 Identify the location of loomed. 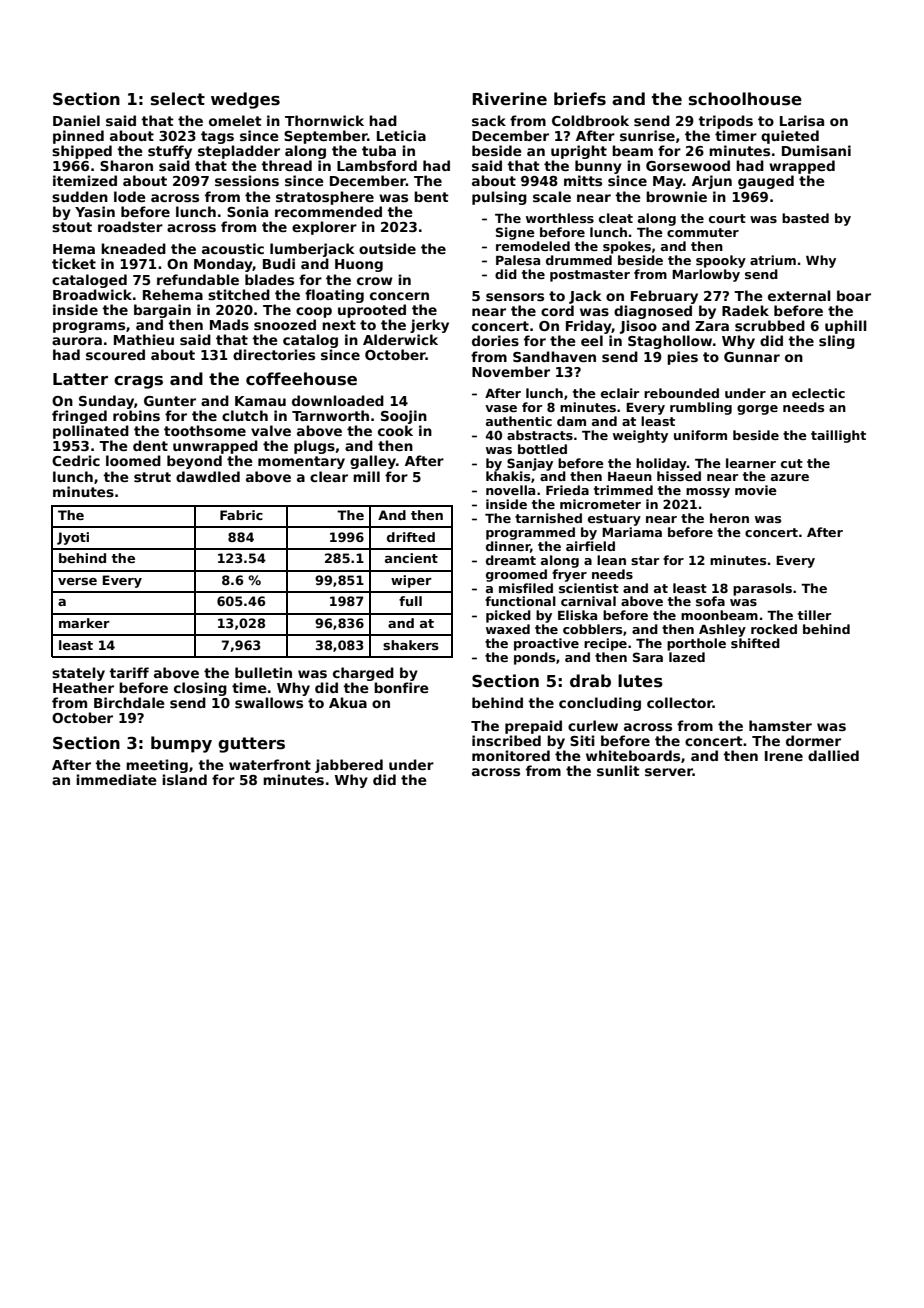
(133, 460).
